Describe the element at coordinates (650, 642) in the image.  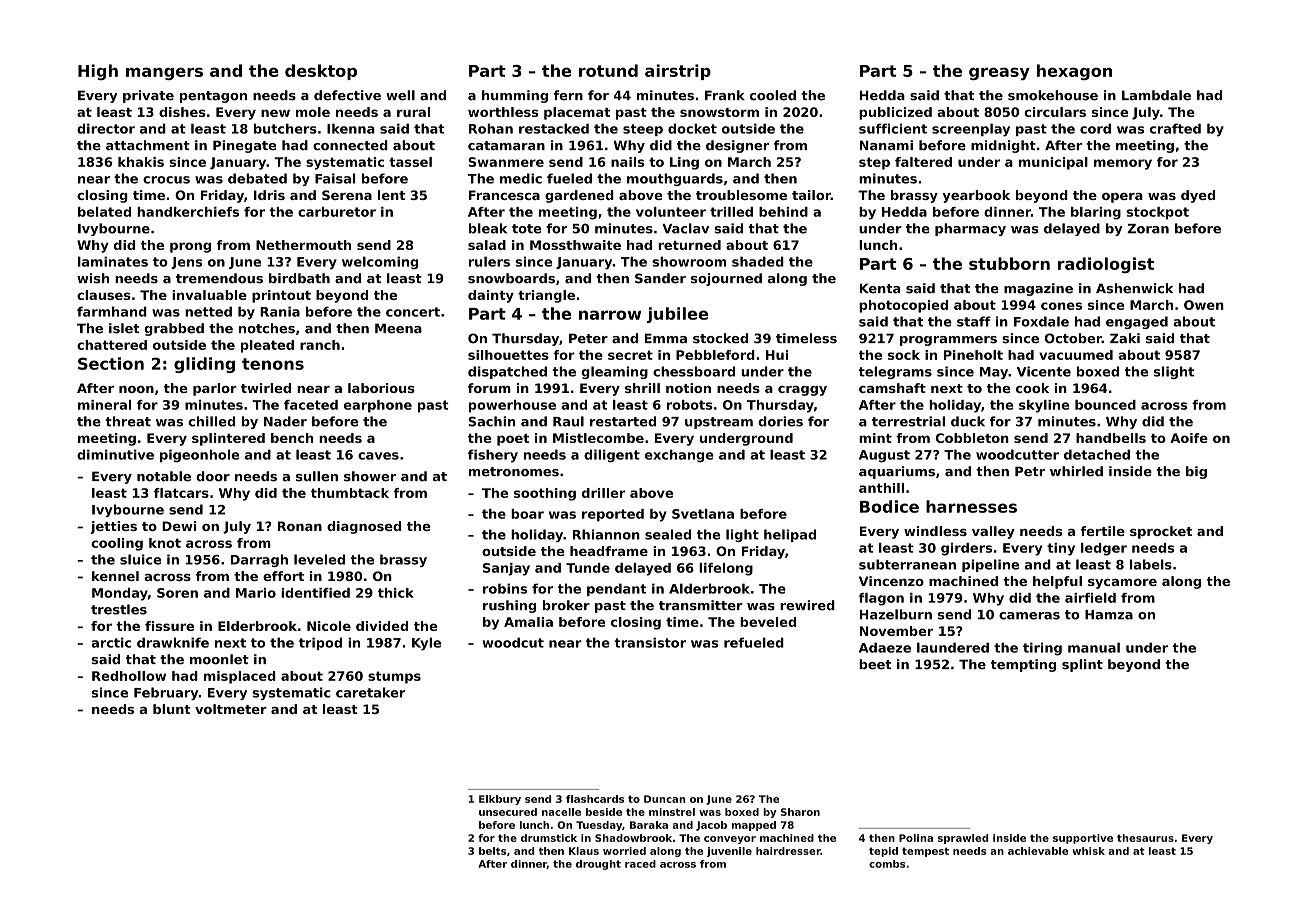
I see `transistor` at that location.
